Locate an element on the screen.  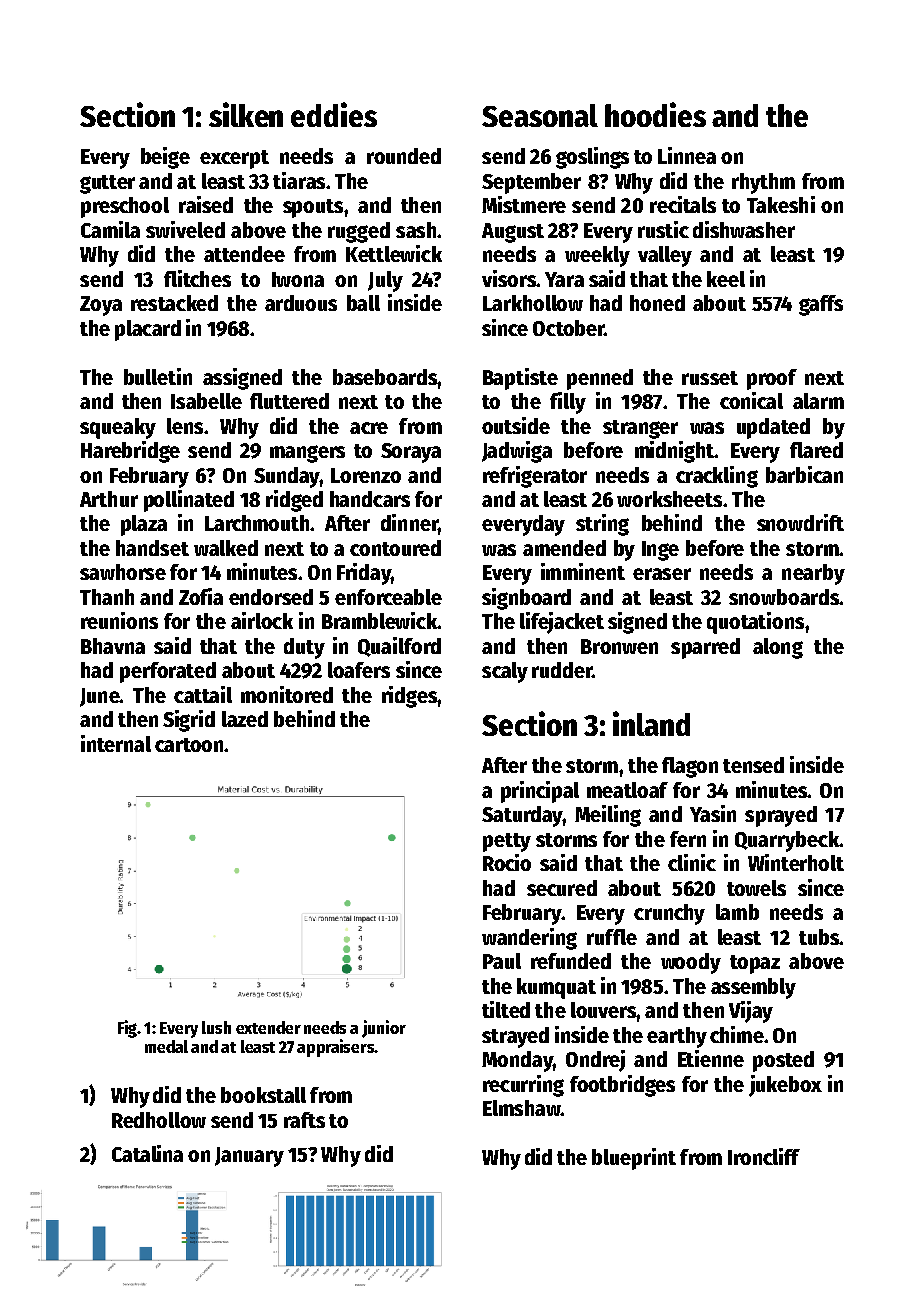
rounded is located at coordinates (404, 156).
